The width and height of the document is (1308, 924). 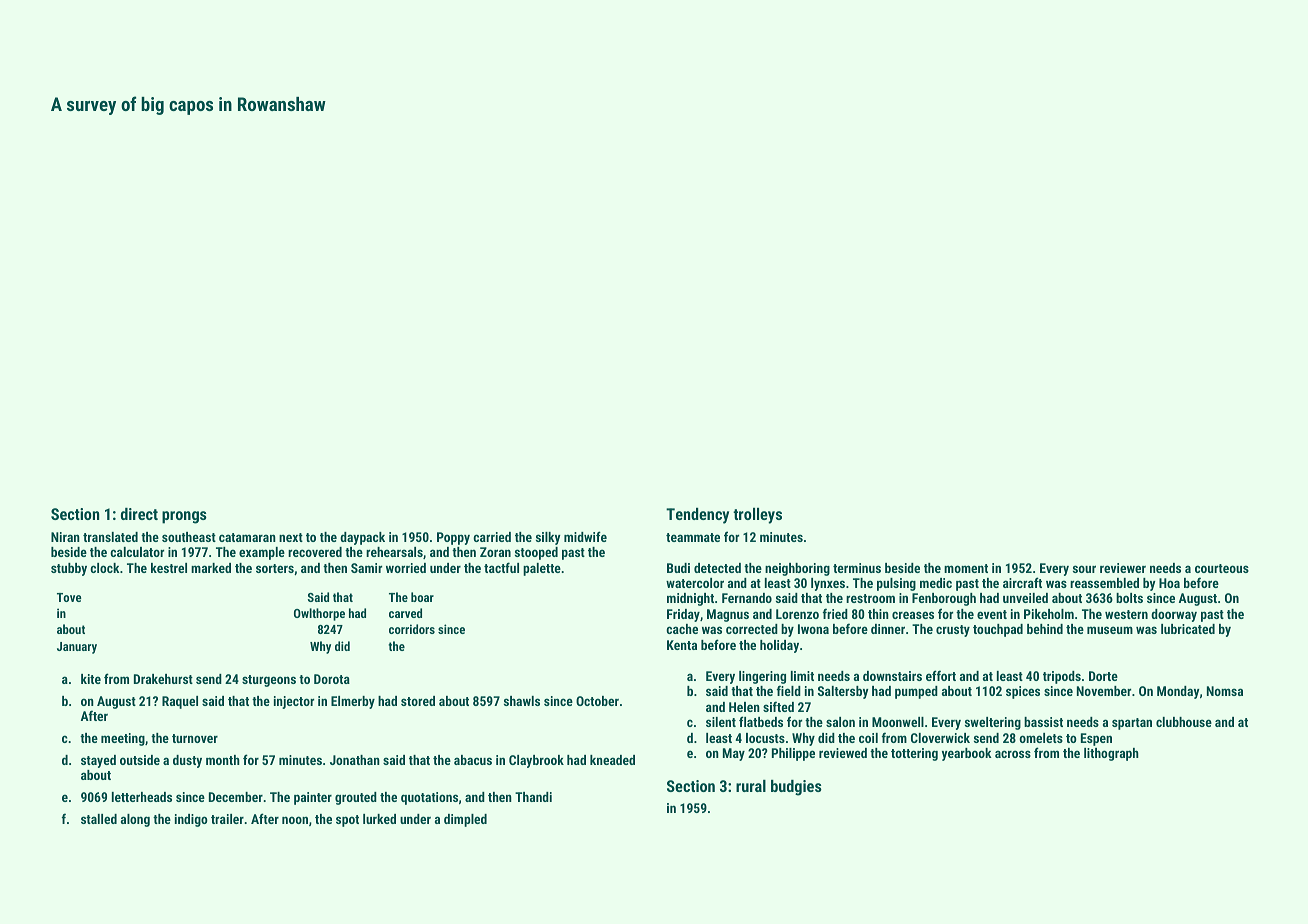 What do you see at coordinates (597, 701) in the document?
I see `October` at bounding box center [597, 701].
